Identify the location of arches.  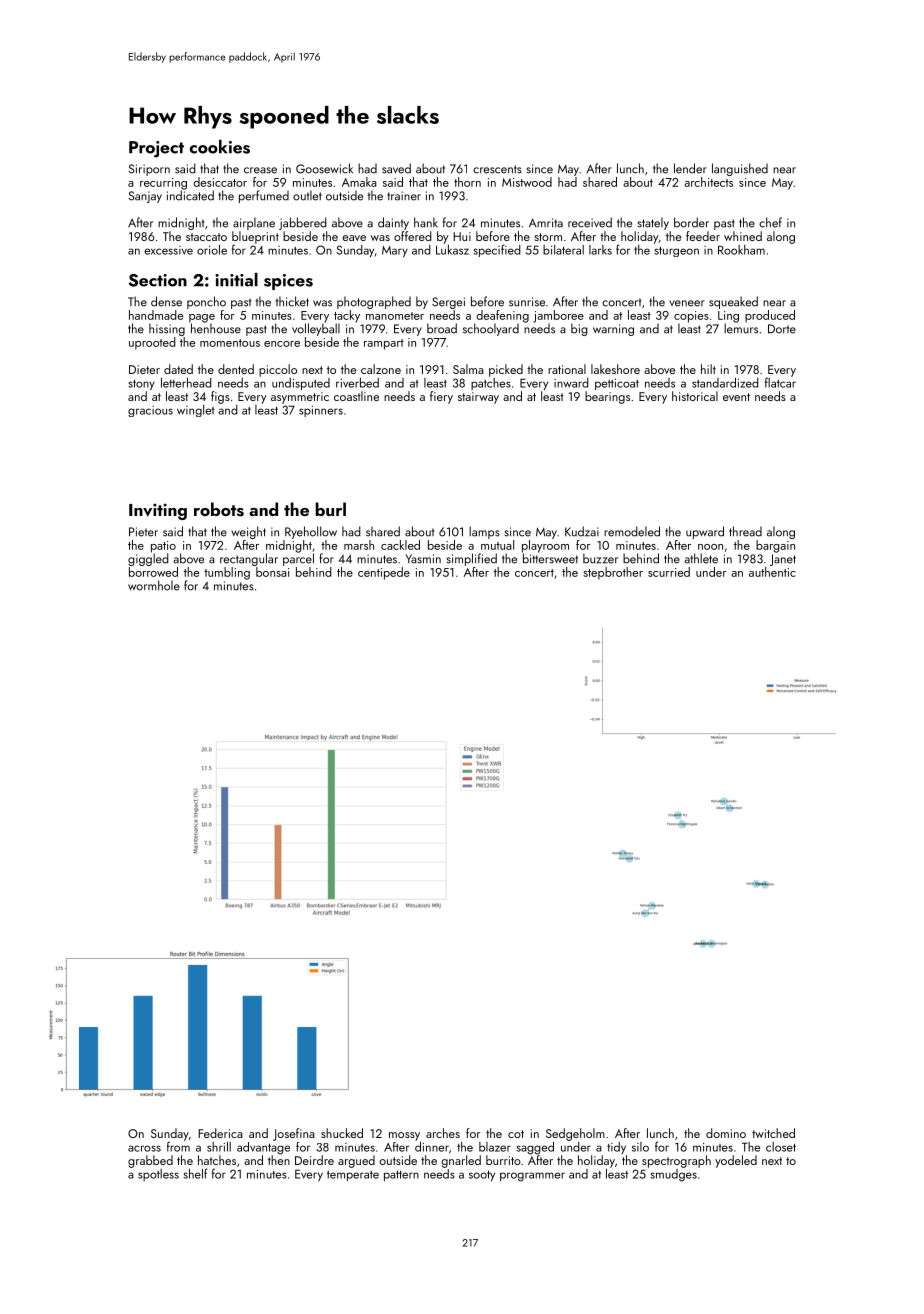
(443, 1133).
